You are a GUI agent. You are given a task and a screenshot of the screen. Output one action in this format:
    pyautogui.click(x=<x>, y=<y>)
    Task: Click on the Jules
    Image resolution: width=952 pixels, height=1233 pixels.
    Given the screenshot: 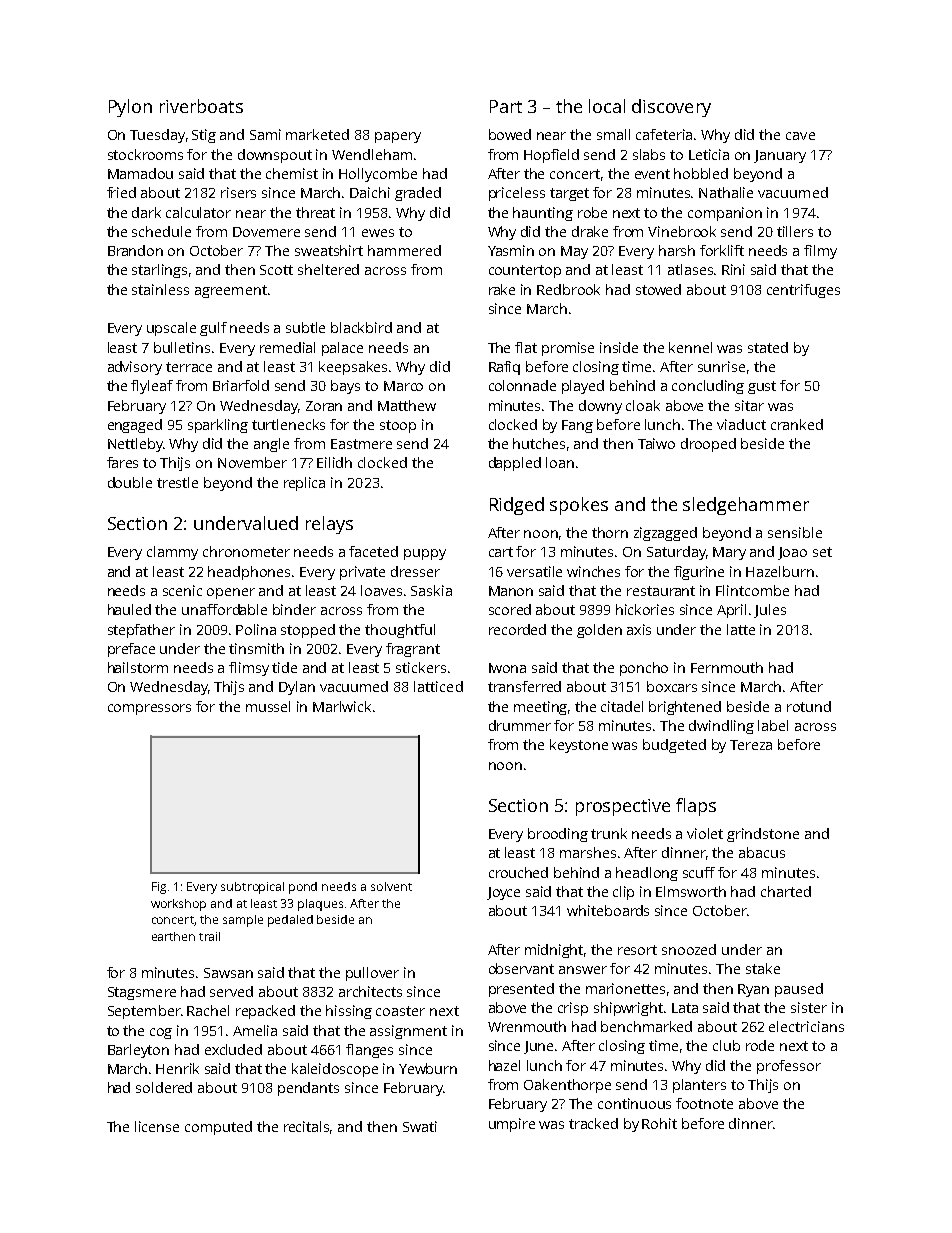 What is the action you would take?
    pyautogui.click(x=770, y=611)
